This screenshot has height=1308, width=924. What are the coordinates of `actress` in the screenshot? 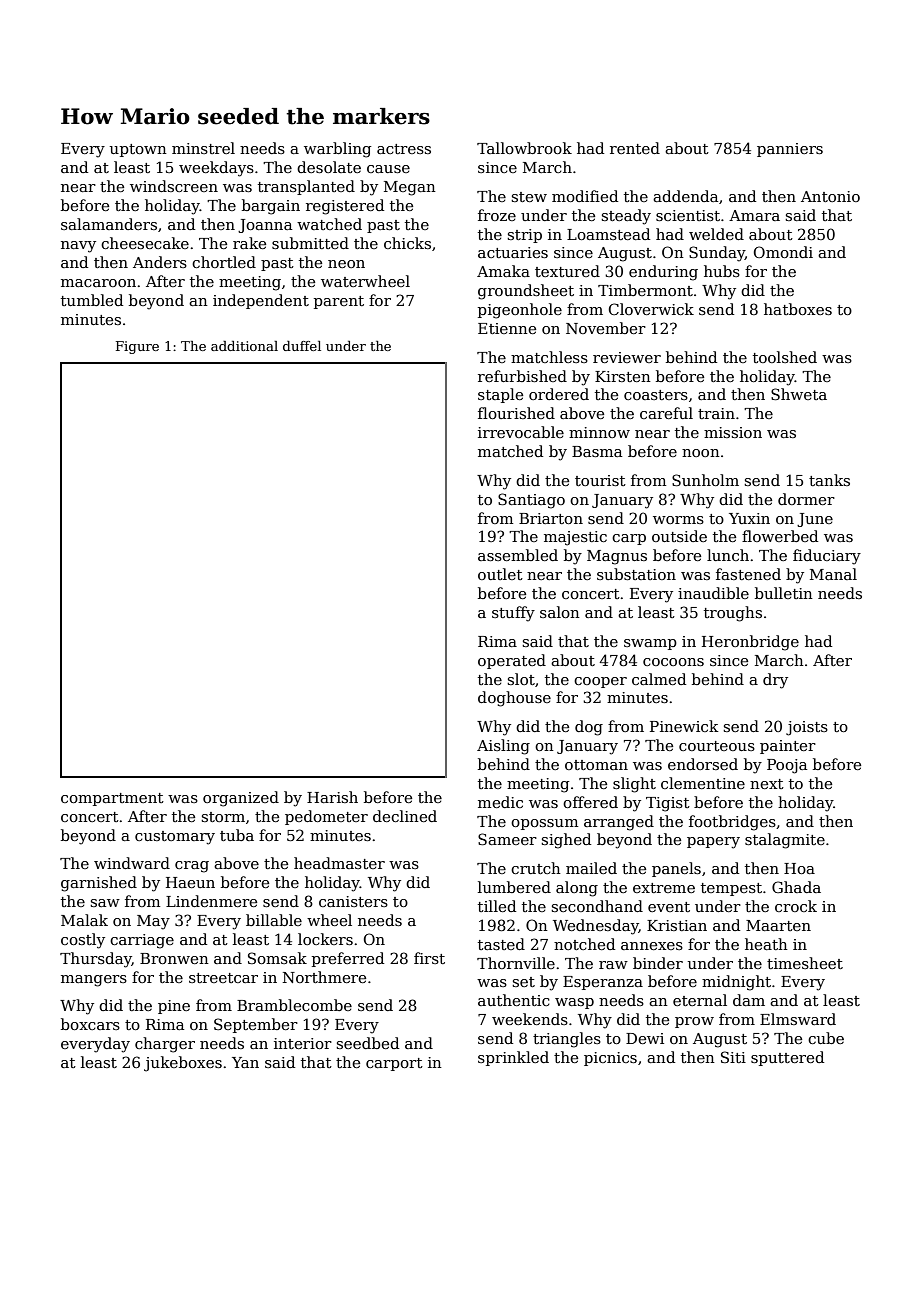 It's located at (404, 149).
